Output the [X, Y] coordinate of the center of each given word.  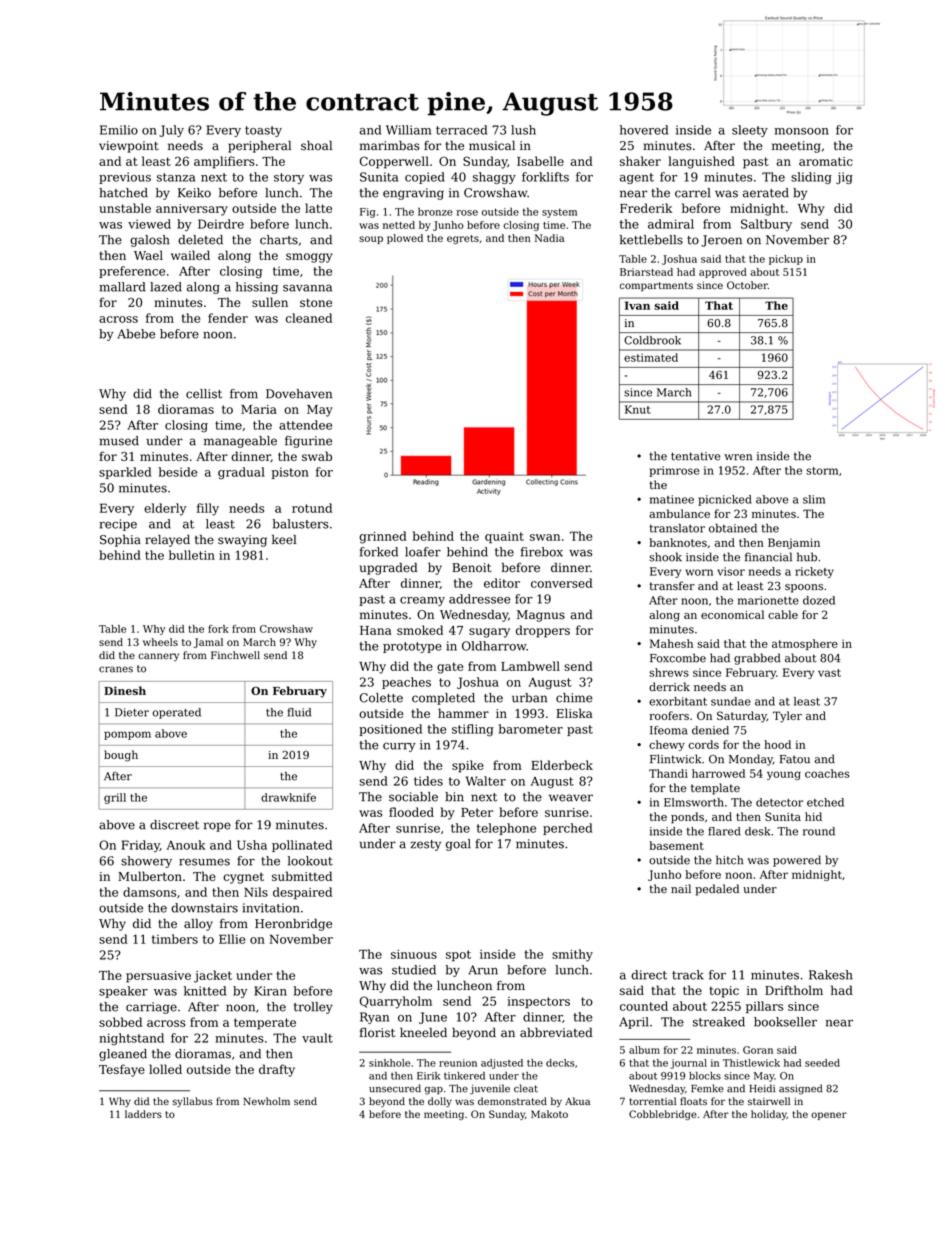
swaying [242, 541]
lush [523, 130]
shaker [640, 161]
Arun [483, 970]
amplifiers [224, 162]
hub [807, 557]
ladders [143, 1114]
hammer [463, 713]
